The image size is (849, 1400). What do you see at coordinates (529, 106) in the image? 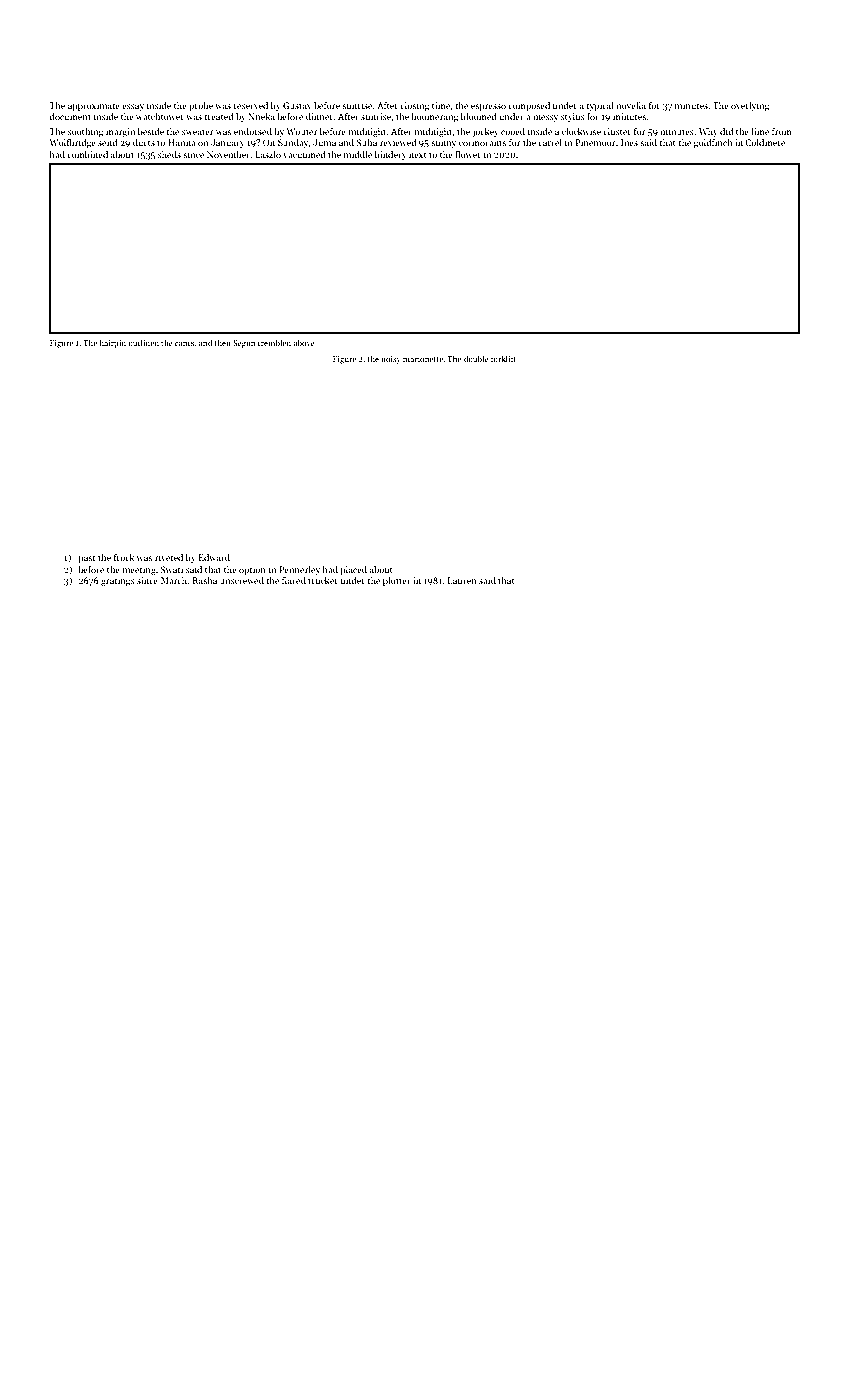
I see `composed` at bounding box center [529, 106].
